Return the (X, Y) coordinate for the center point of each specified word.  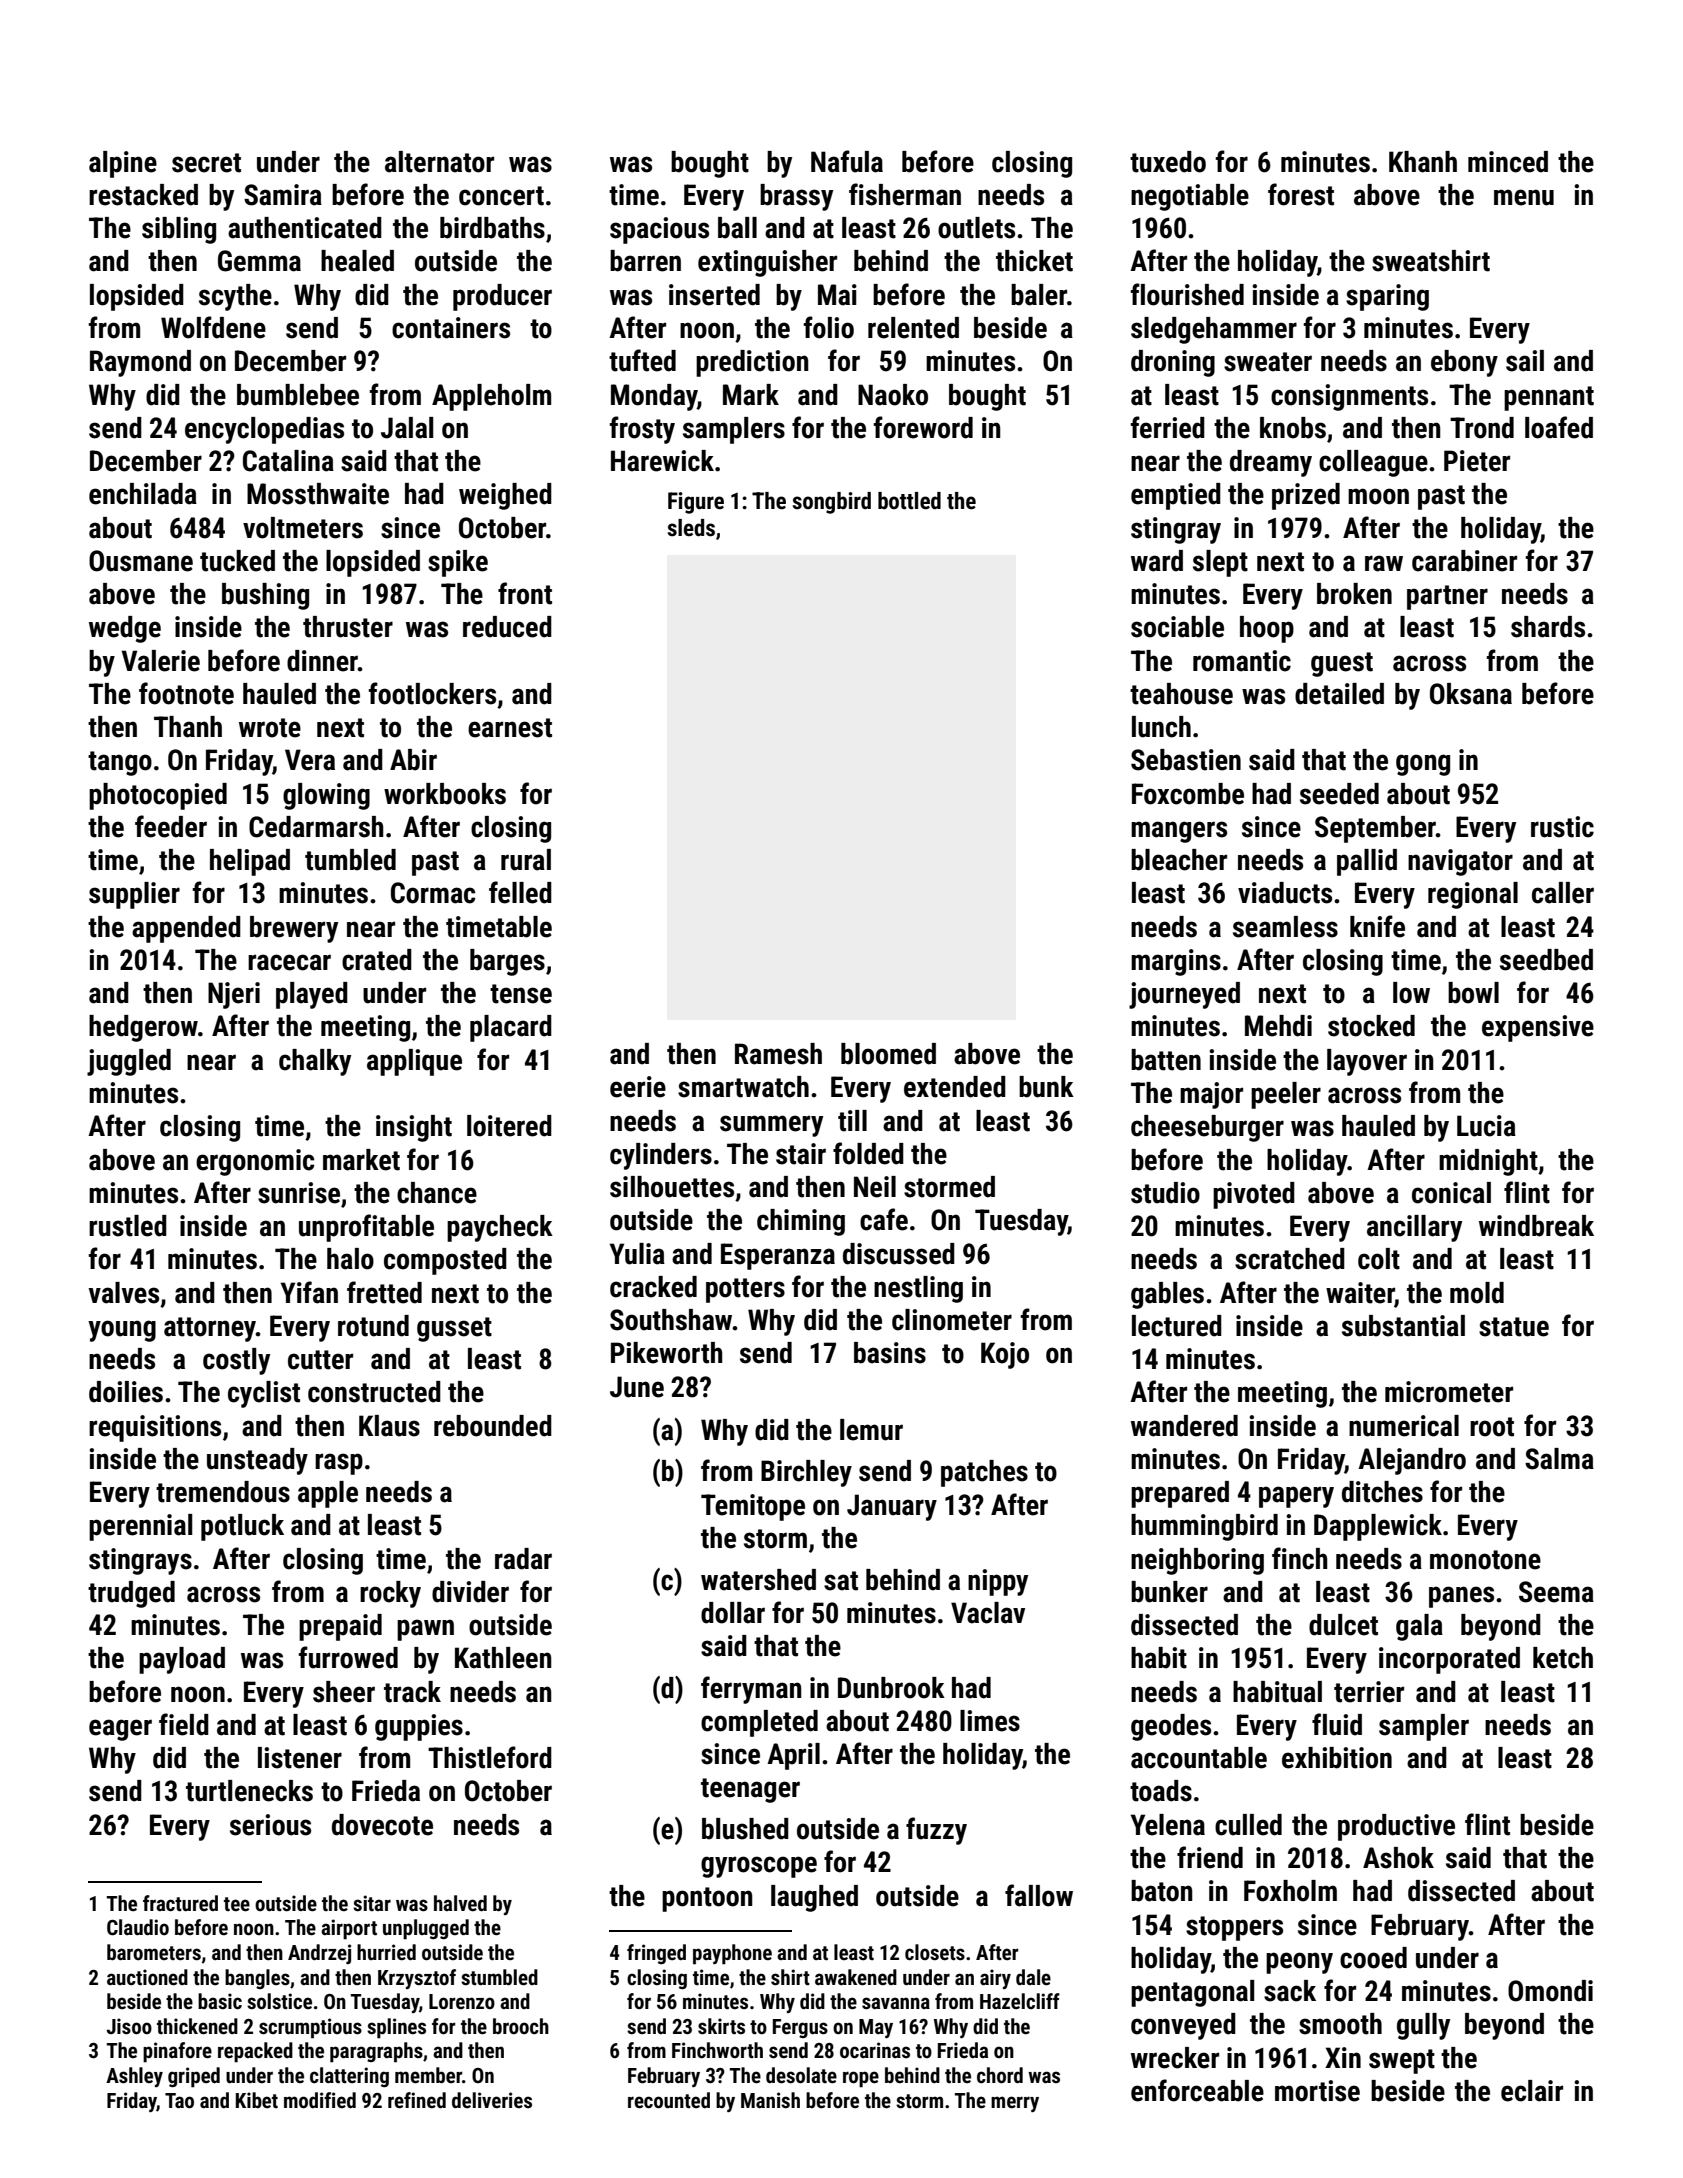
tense (521, 994)
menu (1524, 197)
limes (990, 1721)
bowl (1473, 993)
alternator (439, 162)
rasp (339, 1464)
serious (270, 1825)
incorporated (1449, 1660)
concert (501, 196)
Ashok (1398, 1858)
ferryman (751, 1690)
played (312, 995)
